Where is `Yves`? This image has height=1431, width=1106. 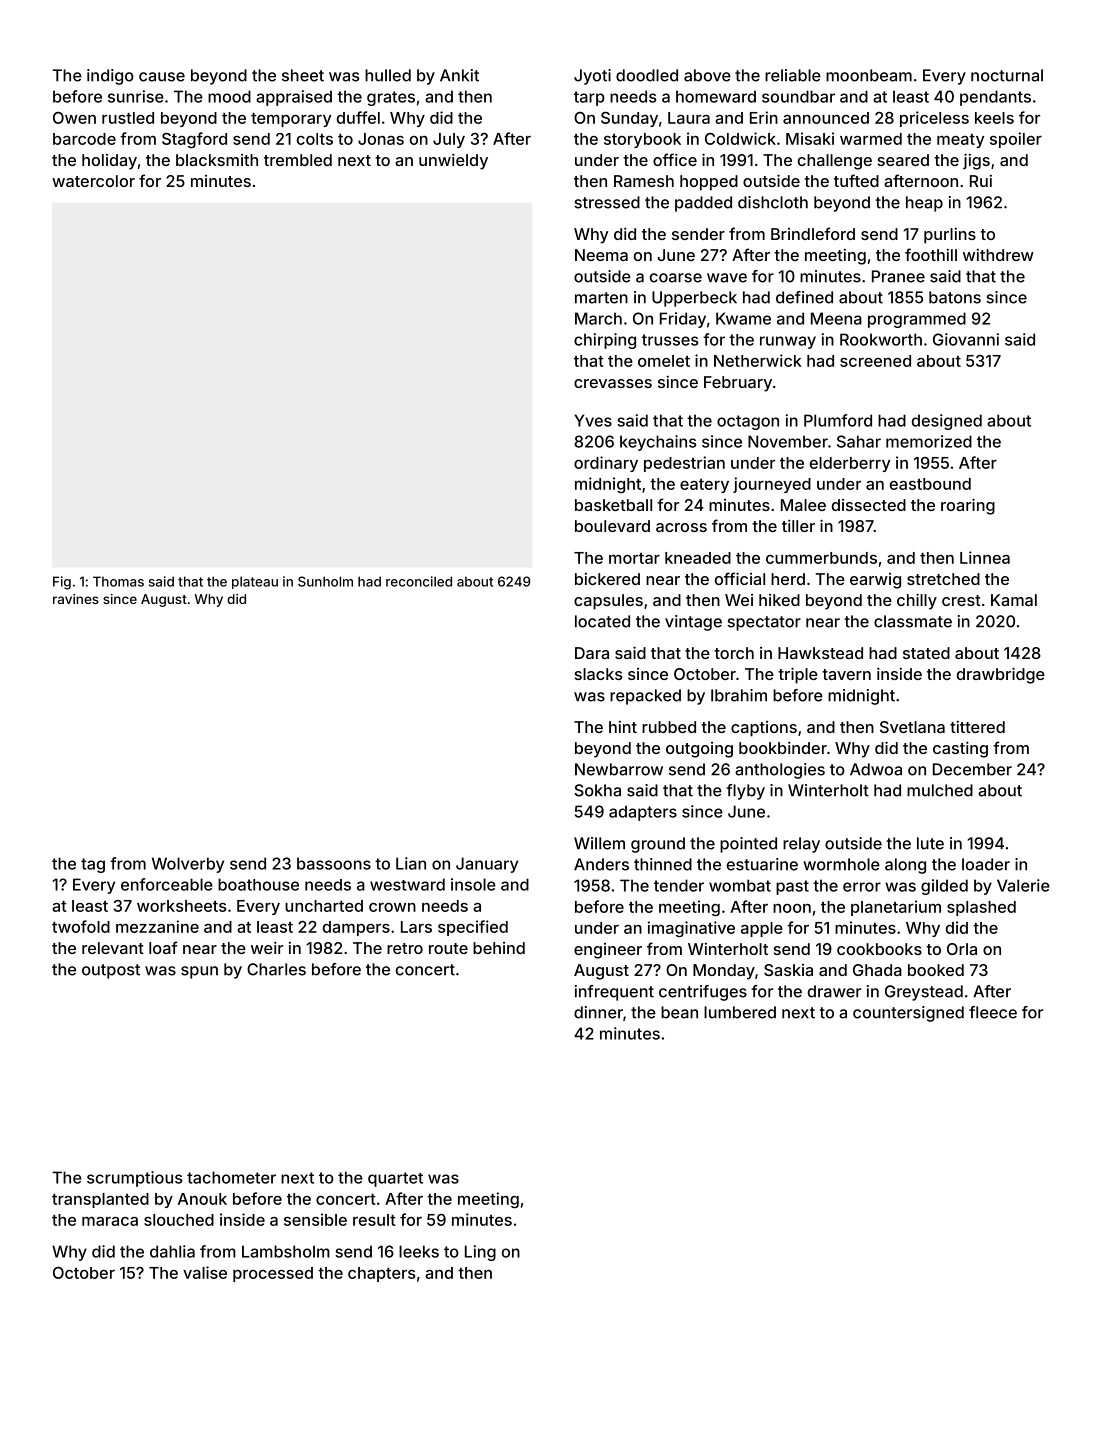
Yves is located at coordinates (593, 420).
